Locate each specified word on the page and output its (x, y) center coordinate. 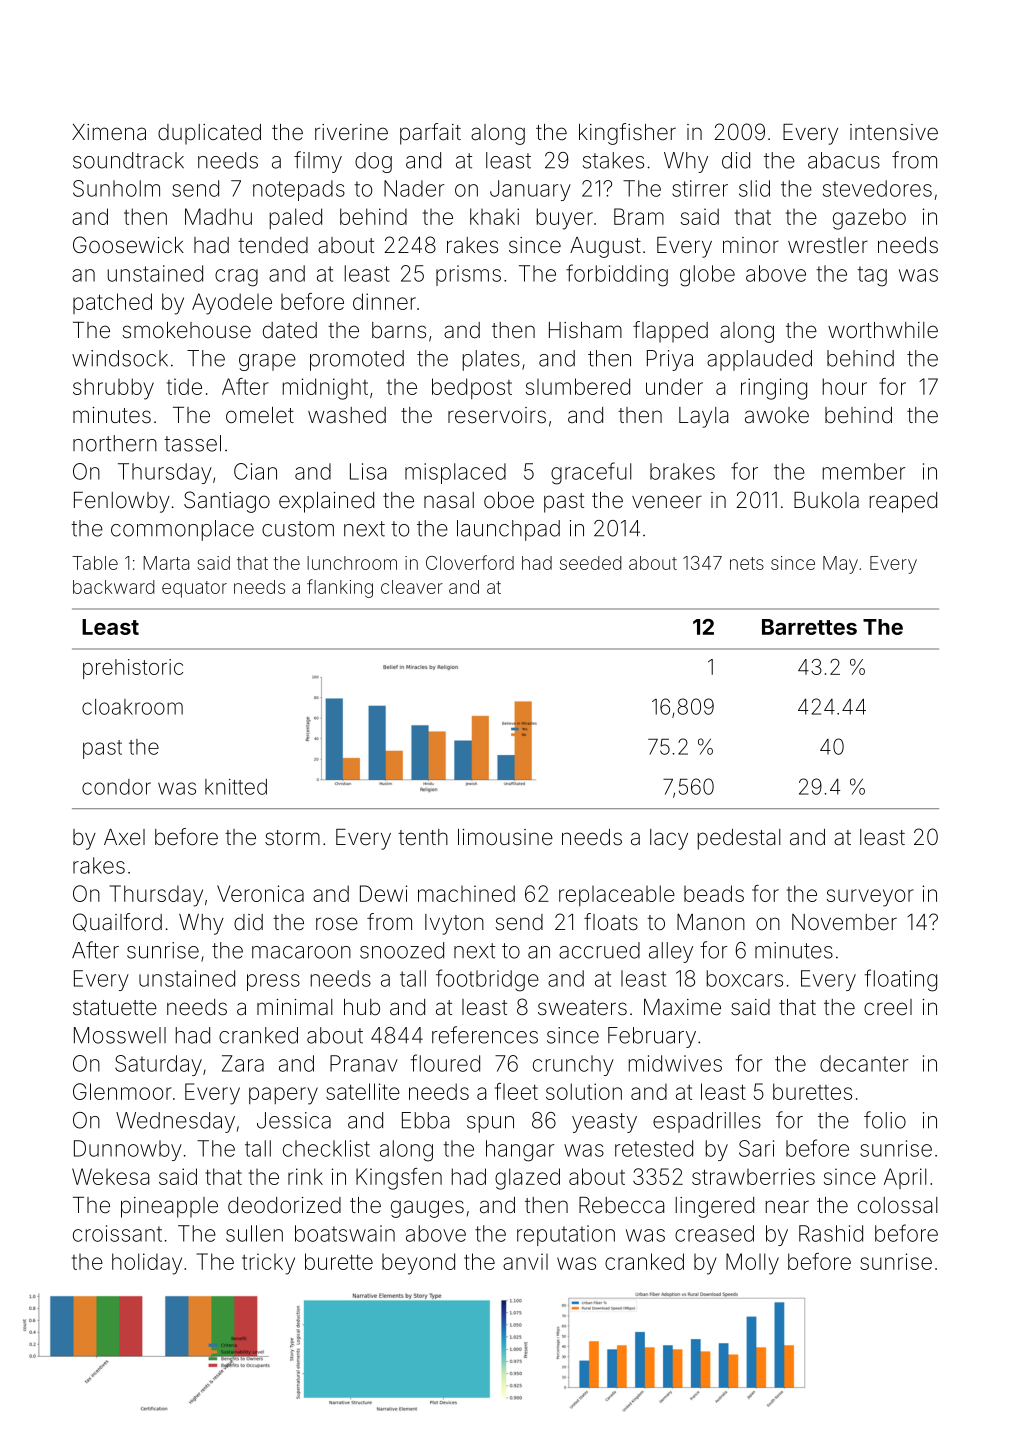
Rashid (831, 1233)
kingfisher (627, 134)
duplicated (209, 134)
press (273, 982)
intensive (894, 132)
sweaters (582, 1008)
